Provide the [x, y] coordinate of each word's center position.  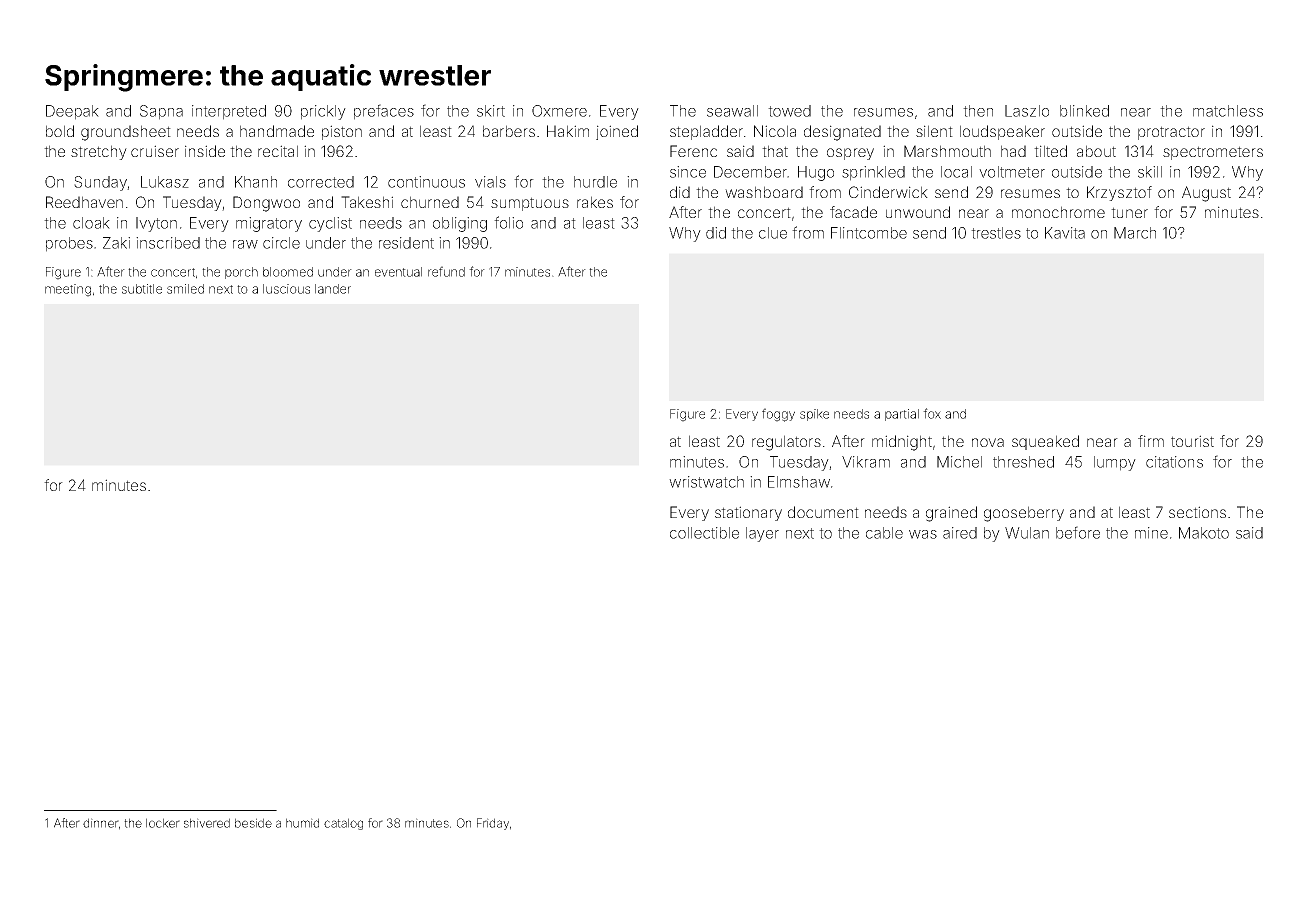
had [1013, 151]
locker [163, 823]
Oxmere [559, 111]
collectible [704, 533]
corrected [321, 182]
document [823, 512]
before [1078, 532]
